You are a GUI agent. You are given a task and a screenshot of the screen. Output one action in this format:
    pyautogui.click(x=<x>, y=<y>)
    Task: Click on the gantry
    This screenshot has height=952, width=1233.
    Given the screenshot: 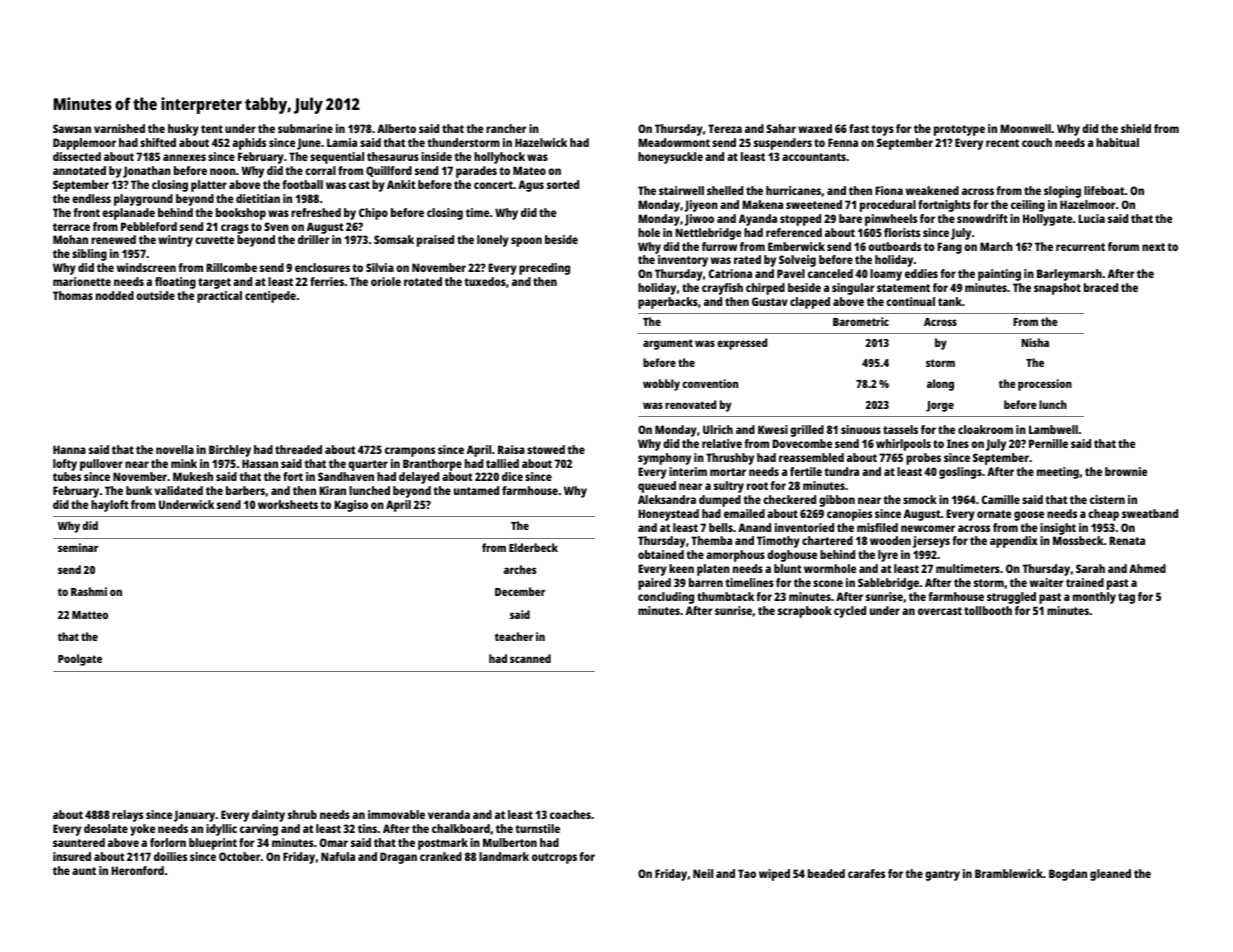 What is the action you would take?
    pyautogui.click(x=942, y=875)
